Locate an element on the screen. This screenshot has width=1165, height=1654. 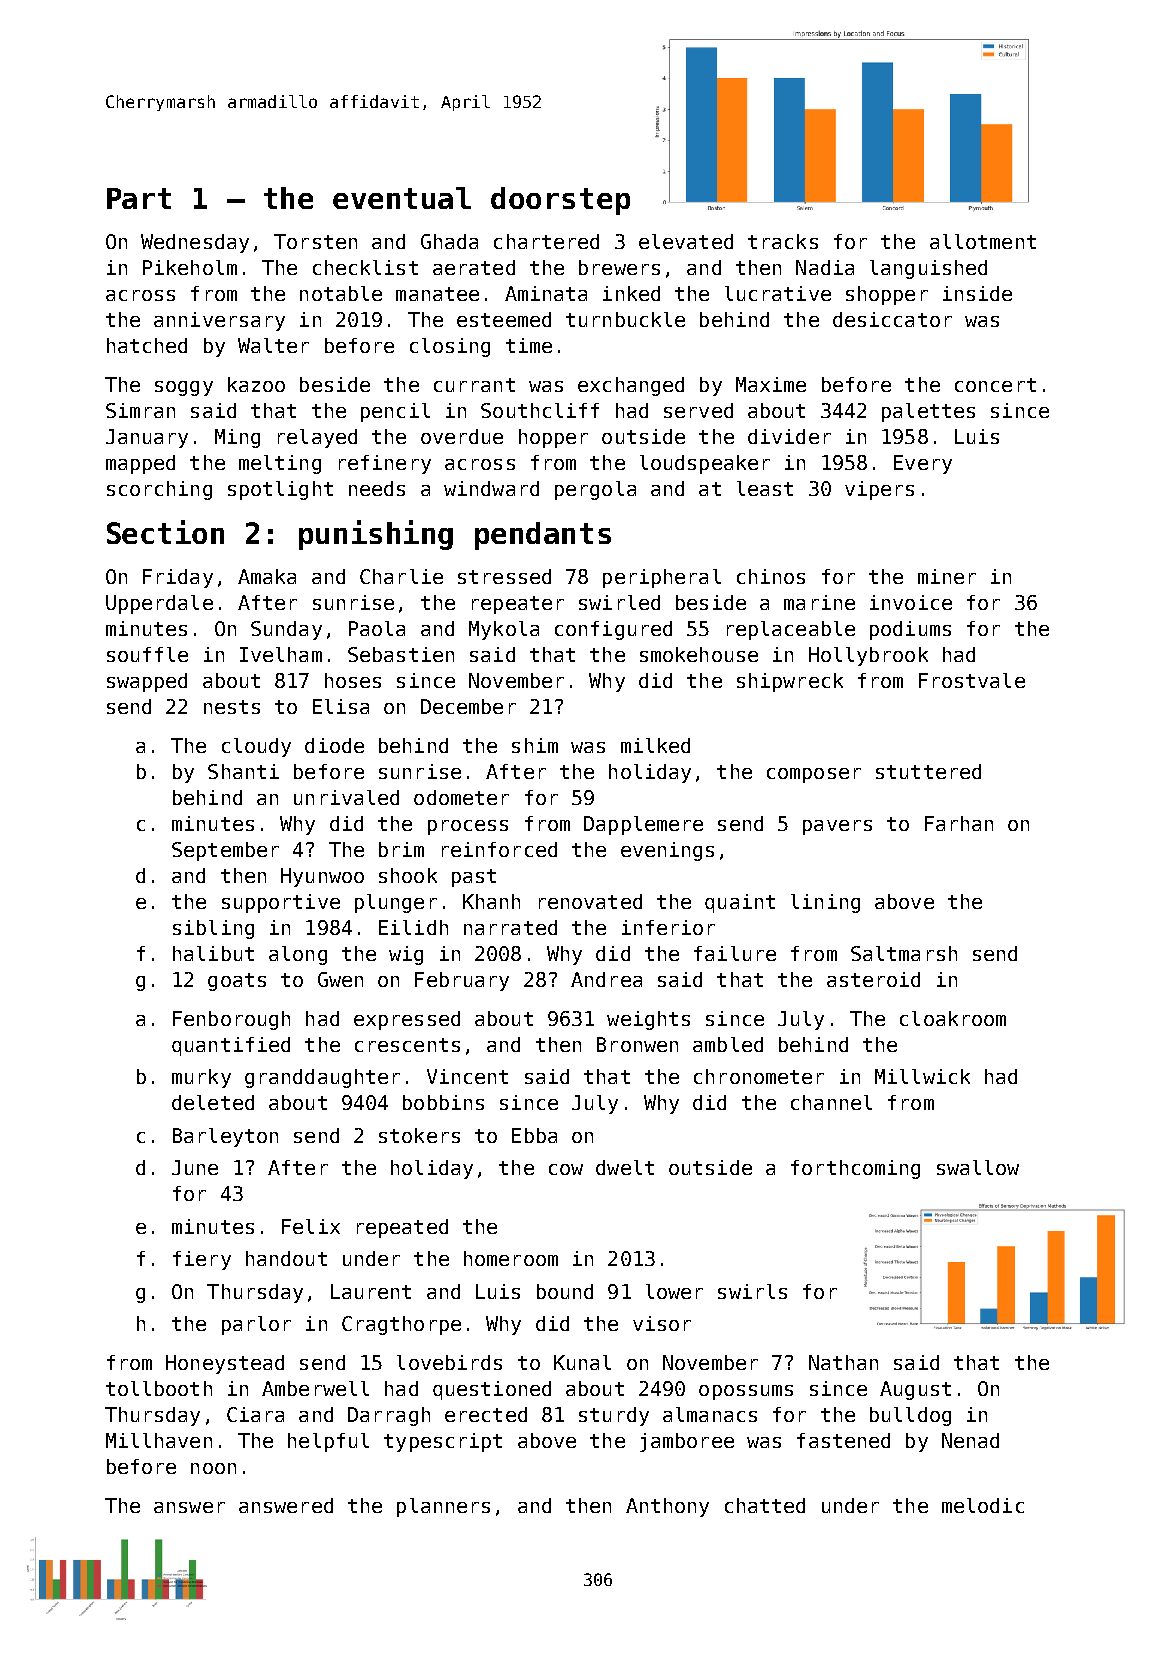
ambled is located at coordinates (728, 1044).
